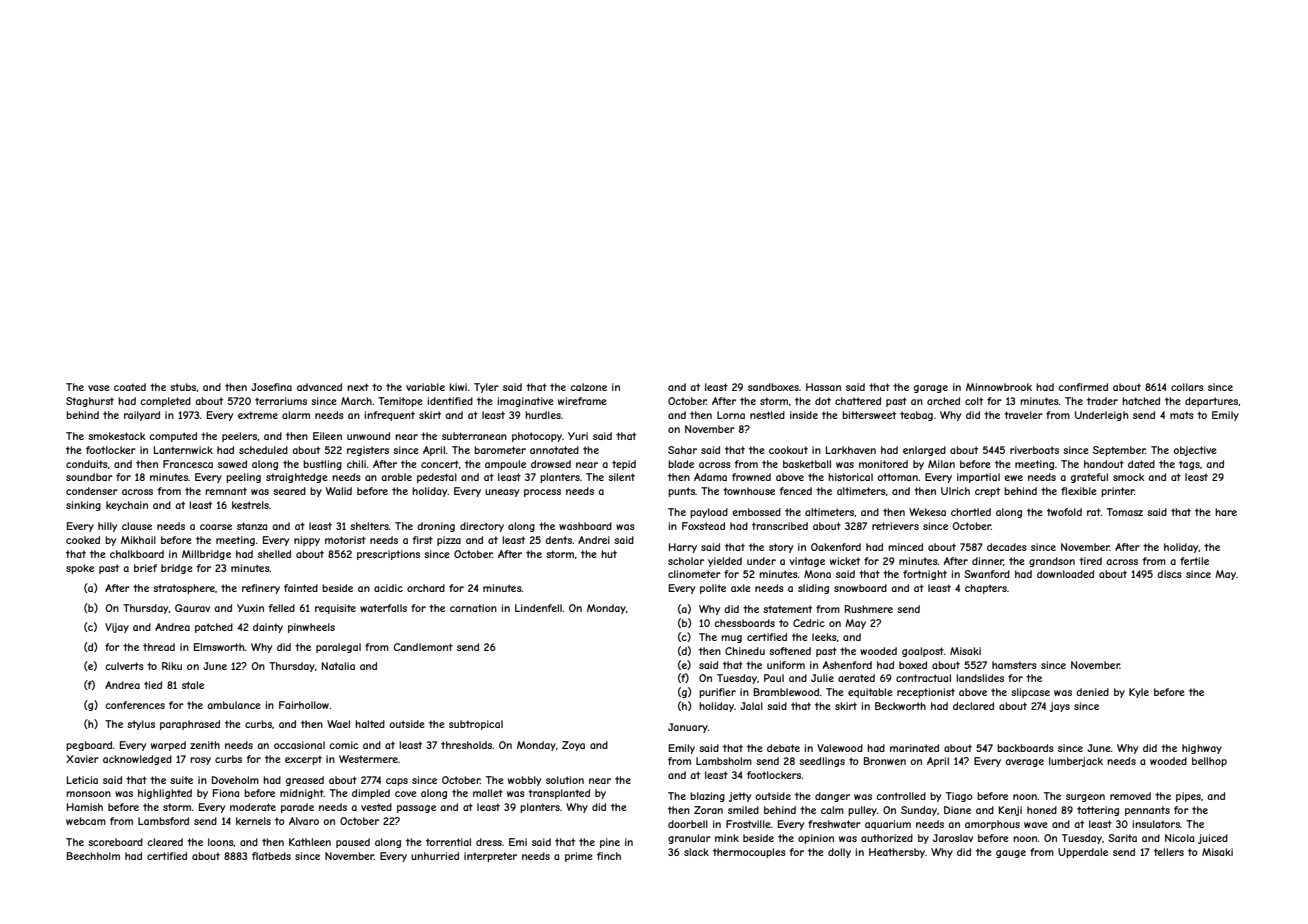  I want to click on slack, so click(696, 852).
